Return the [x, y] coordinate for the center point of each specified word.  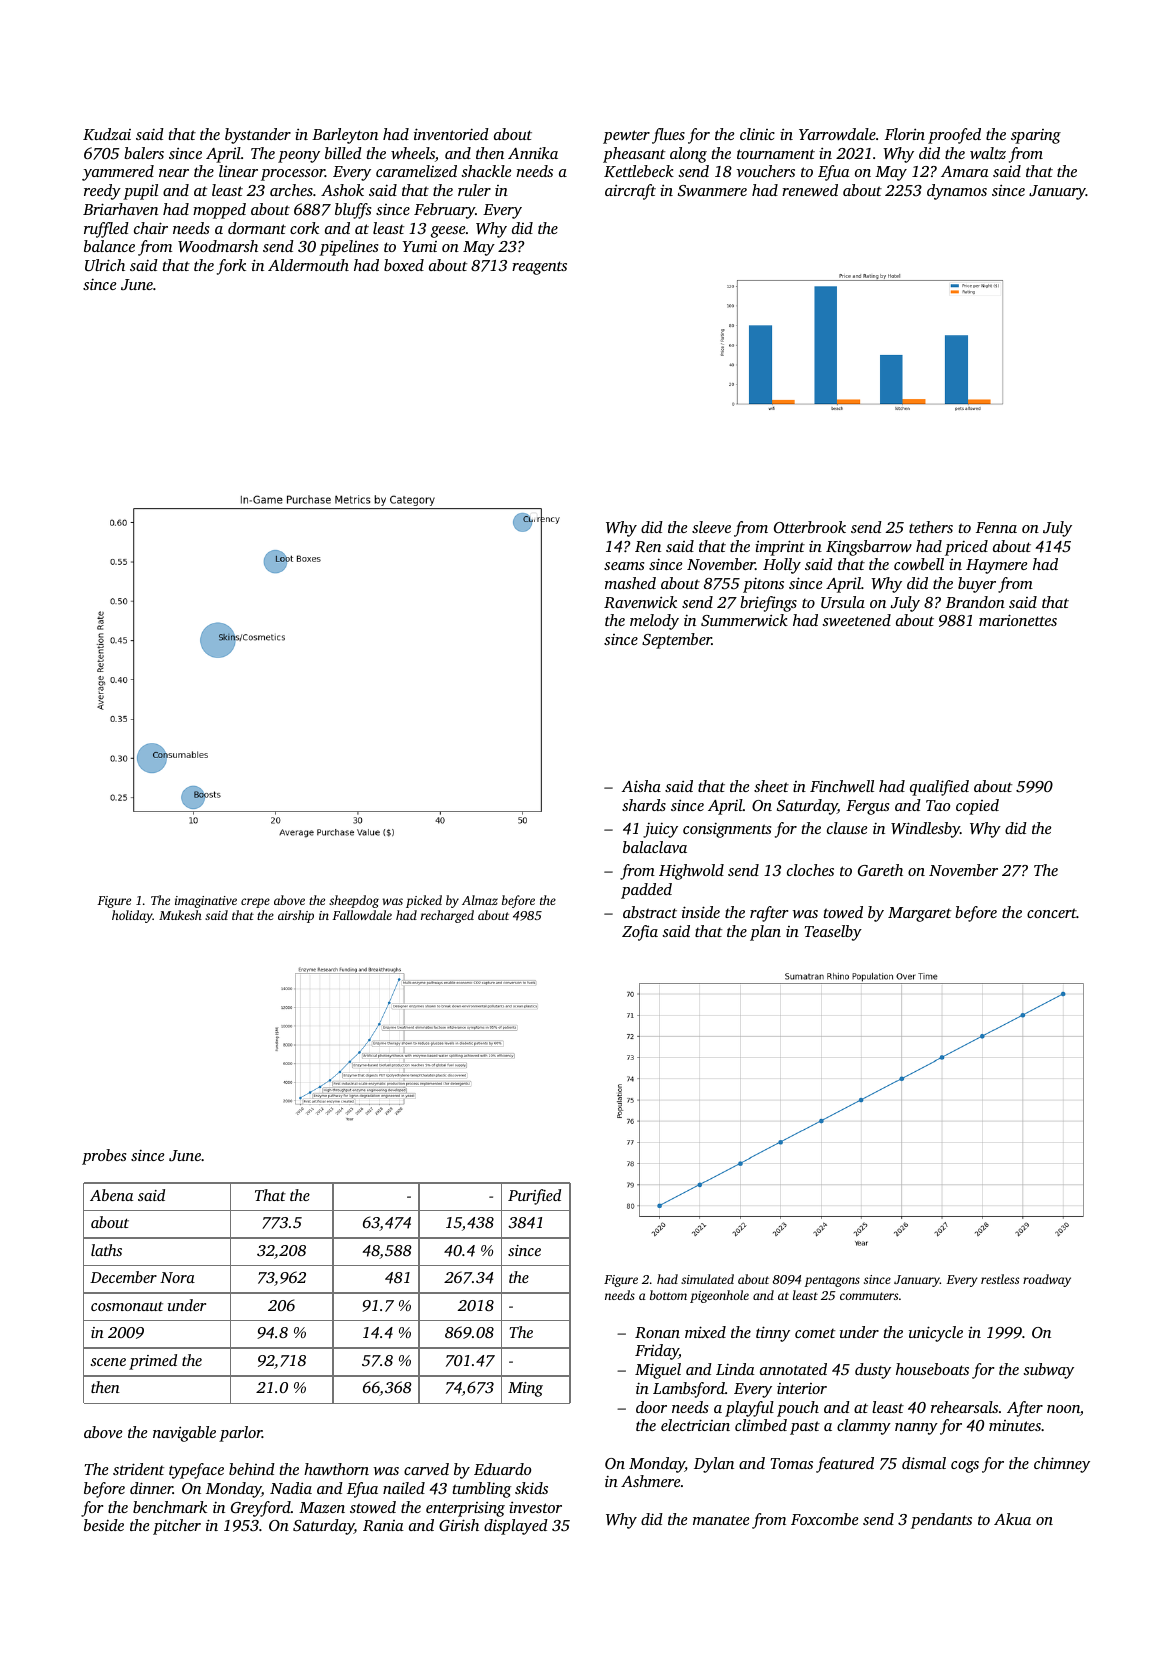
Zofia [640, 933]
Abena [111, 1195]
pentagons [832, 1281]
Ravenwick [640, 602]
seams [624, 566]
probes [104, 1157]
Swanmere [712, 190]
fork [231, 267]
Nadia [291, 1488]
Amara [965, 171]
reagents [539, 268]
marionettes [1018, 620]
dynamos [957, 192]
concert [1052, 913]
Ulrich [105, 265]
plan [765, 933]
